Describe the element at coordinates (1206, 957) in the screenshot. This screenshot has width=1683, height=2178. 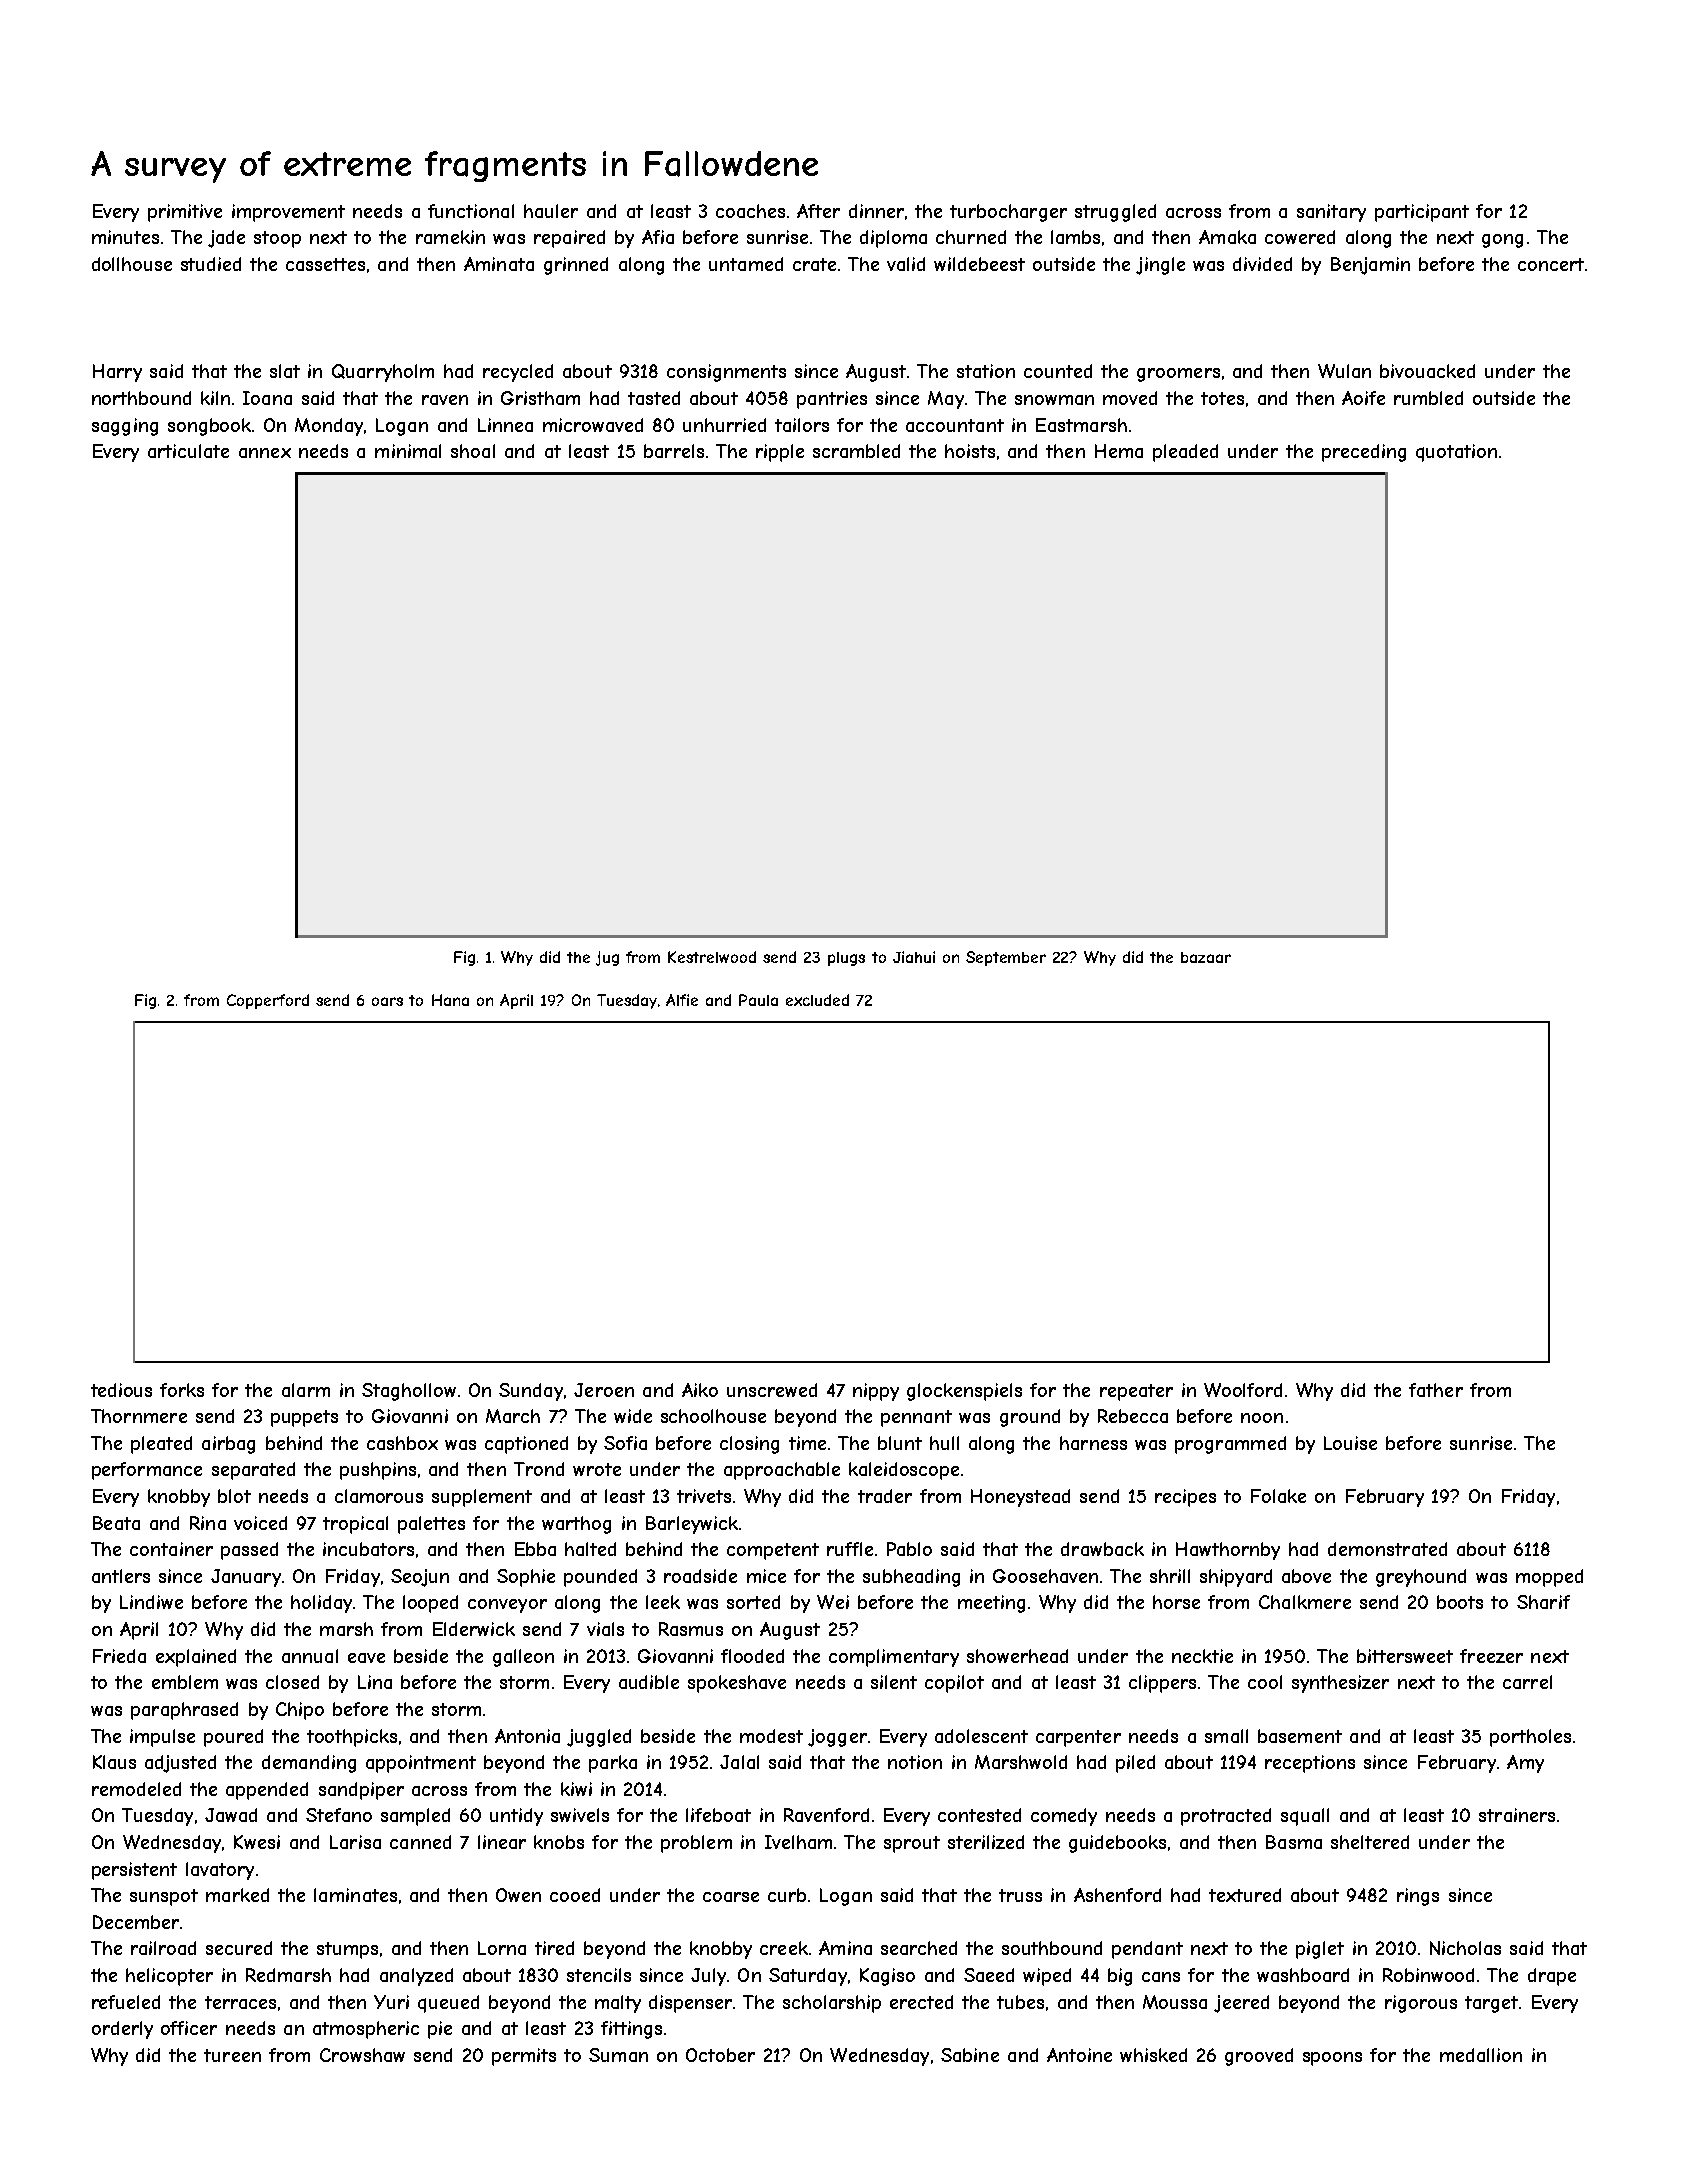
I see `bazaar` at that location.
